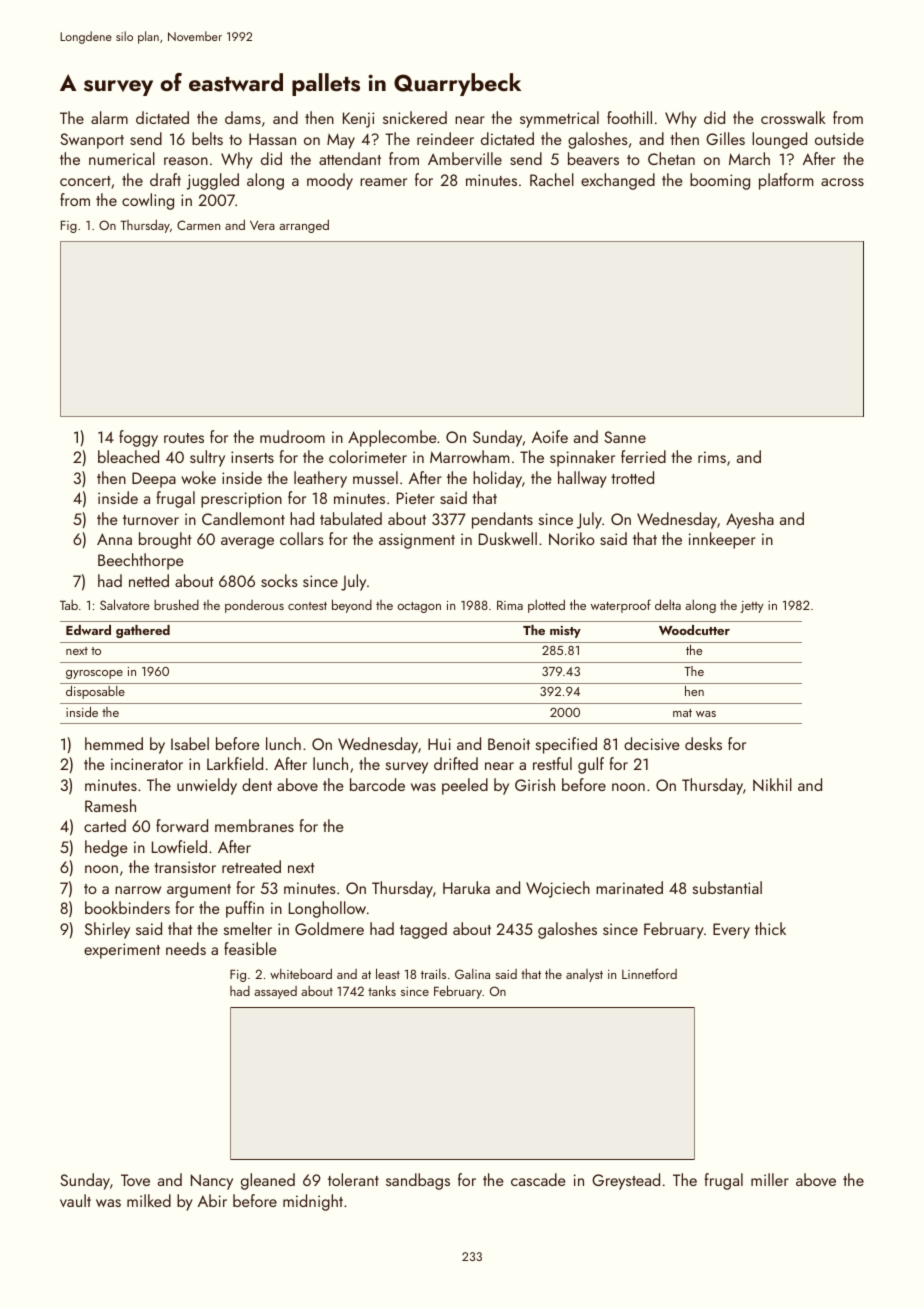  What do you see at coordinates (842, 182) in the image?
I see `across` at bounding box center [842, 182].
